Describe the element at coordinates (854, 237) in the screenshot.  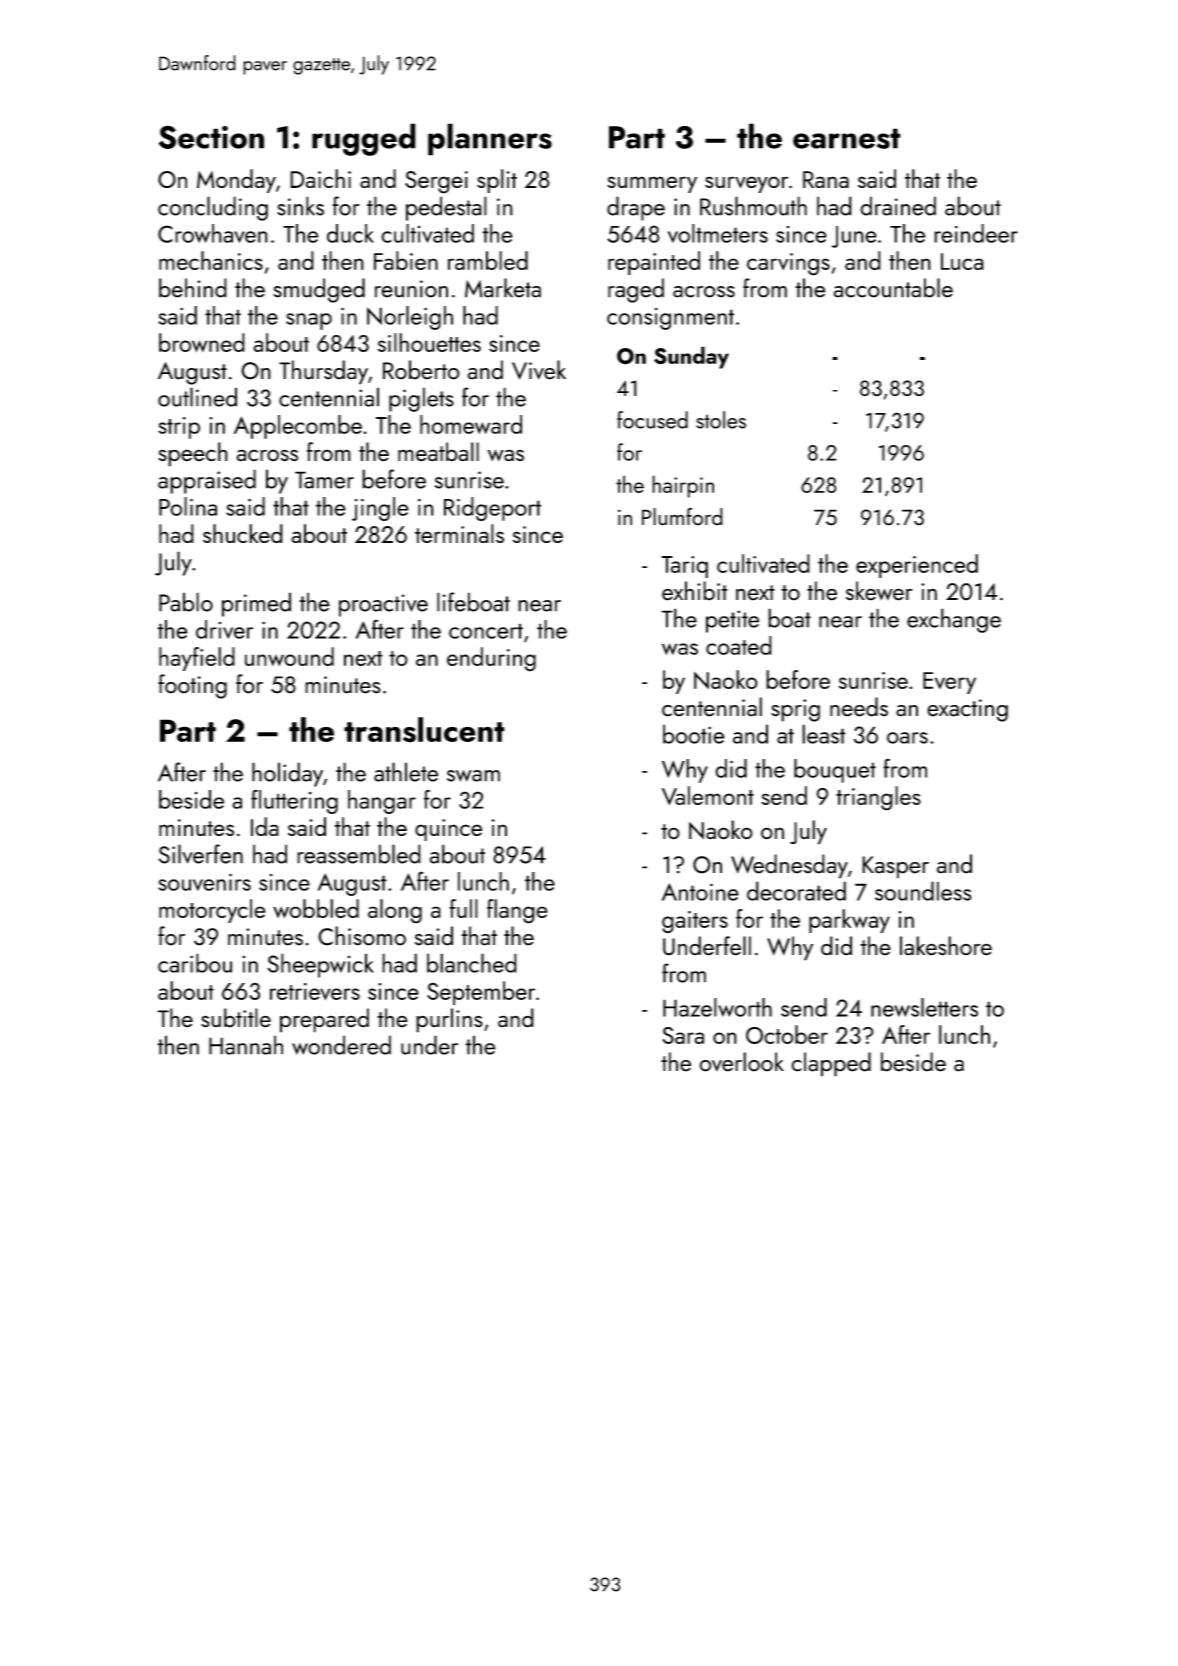
I see `June` at that location.
